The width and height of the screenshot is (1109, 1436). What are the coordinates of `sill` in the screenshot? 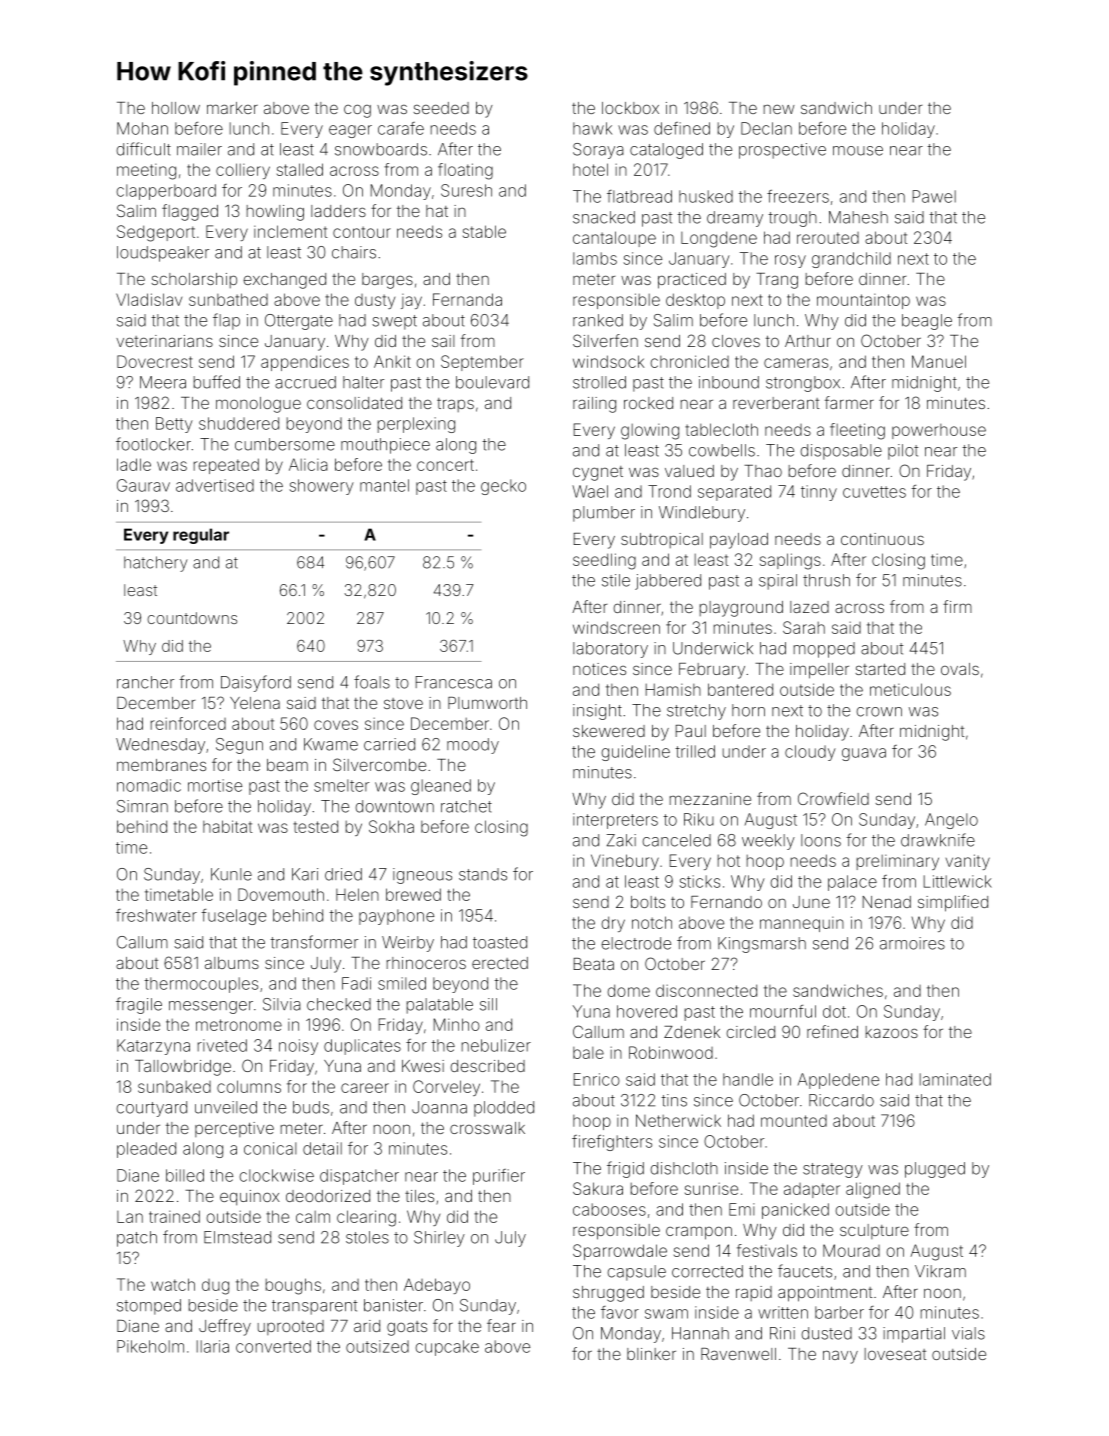 It's located at (488, 1004).
